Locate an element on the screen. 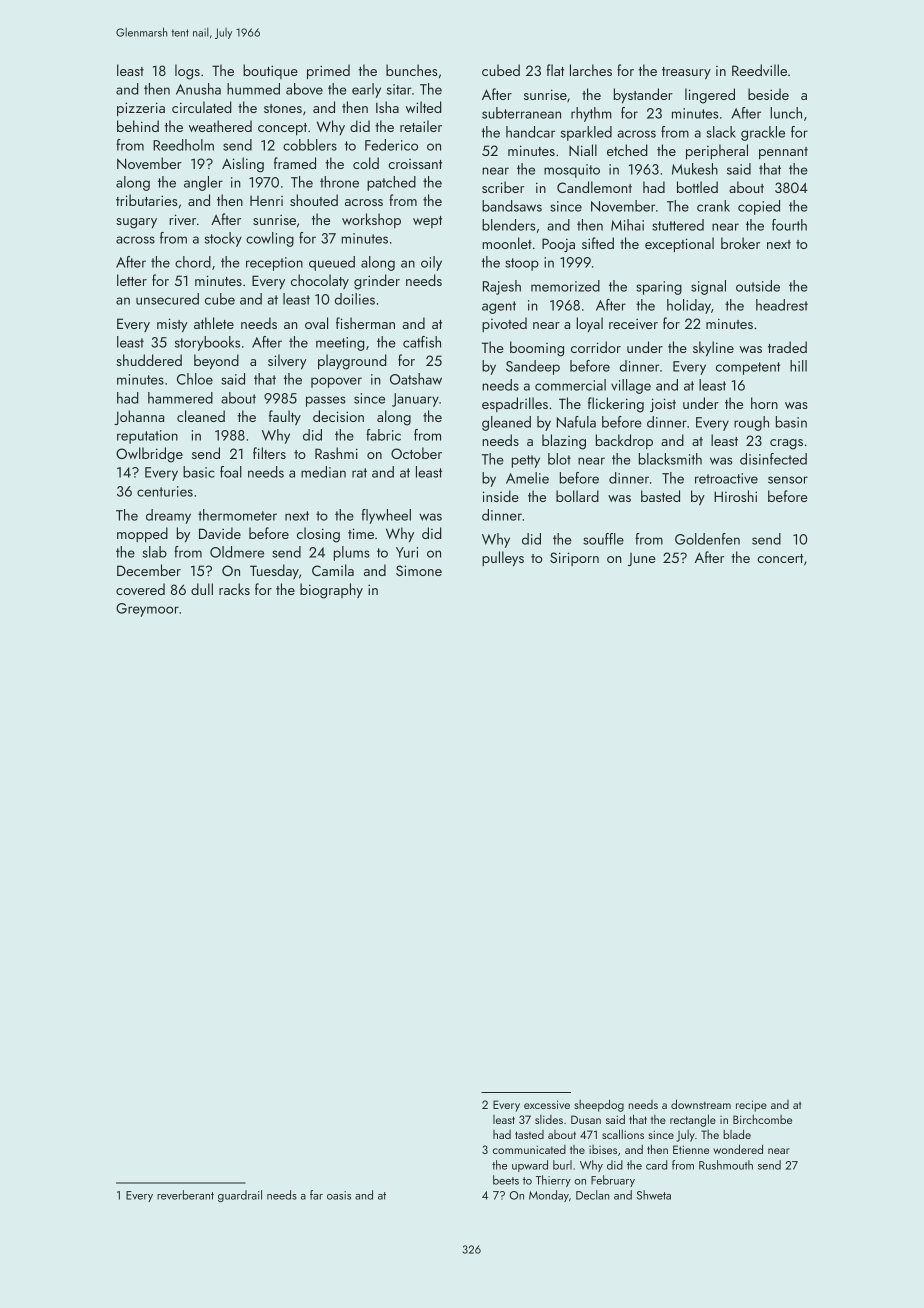 The height and width of the screenshot is (1308, 924). downstream is located at coordinates (701, 1104).
